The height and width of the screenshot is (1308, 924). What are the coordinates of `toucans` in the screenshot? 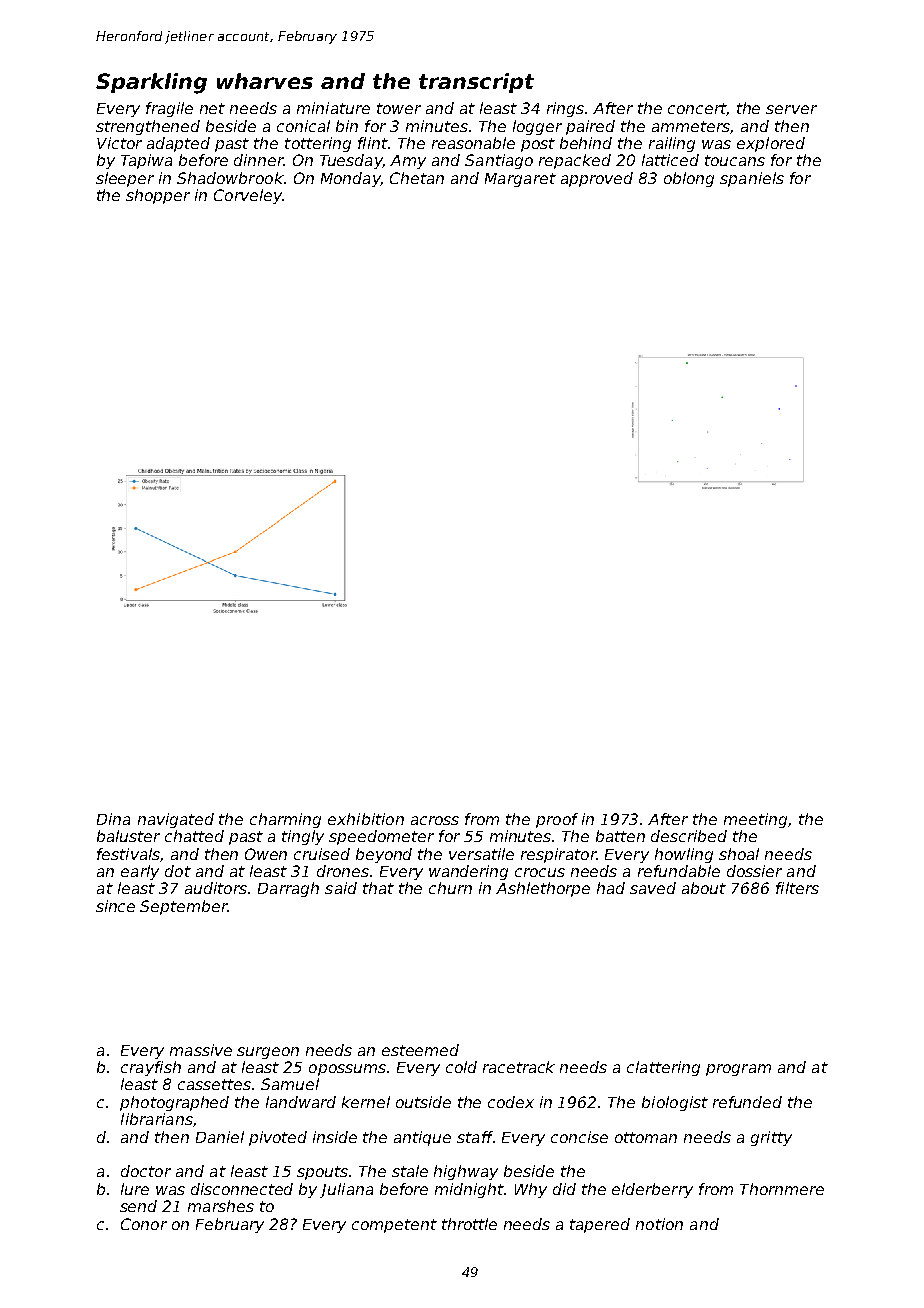 It's located at (735, 160).
